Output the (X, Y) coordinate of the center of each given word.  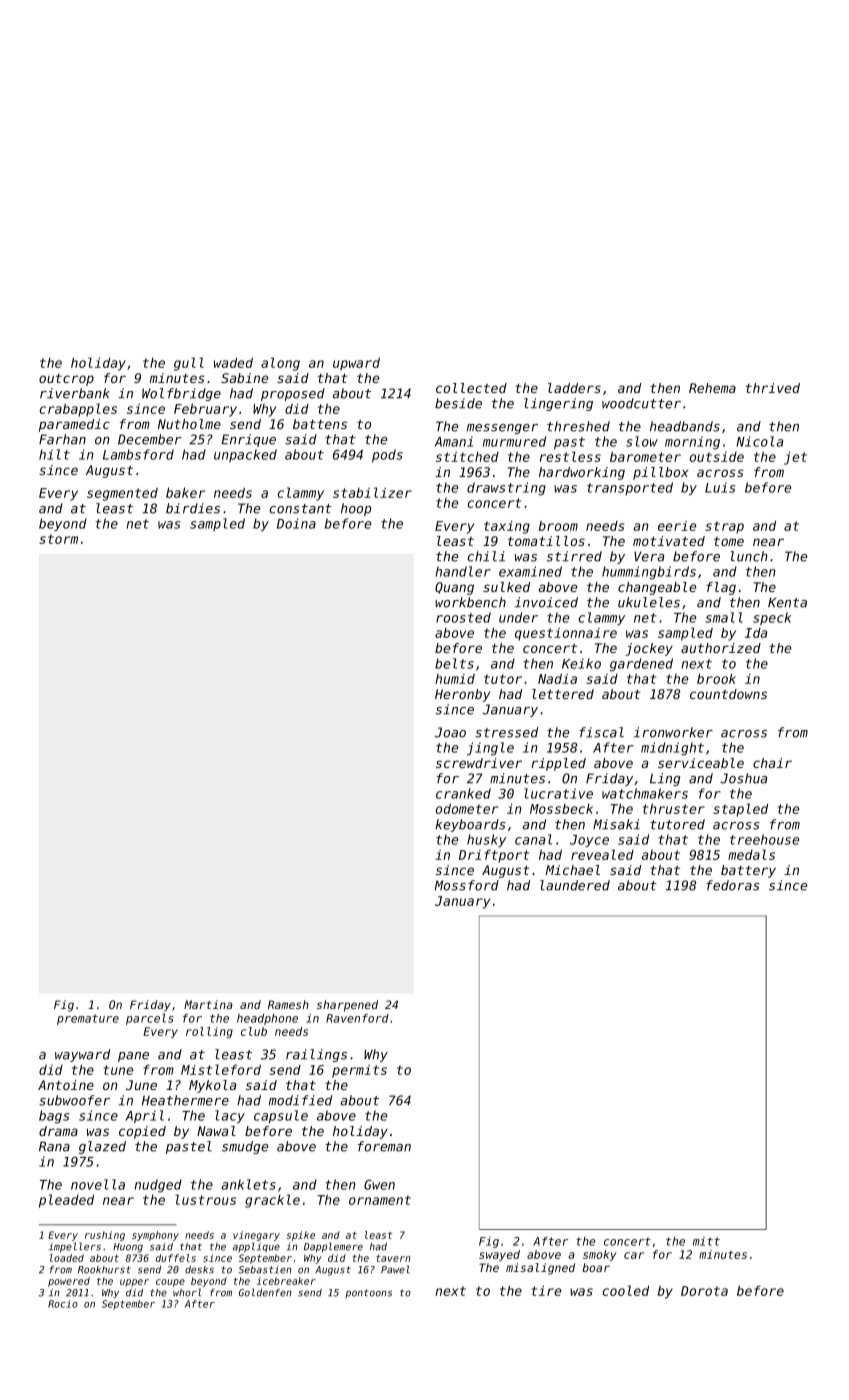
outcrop (66, 380)
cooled (626, 1290)
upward (356, 364)
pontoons (368, 1293)
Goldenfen (265, 1292)
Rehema (712, 388)
